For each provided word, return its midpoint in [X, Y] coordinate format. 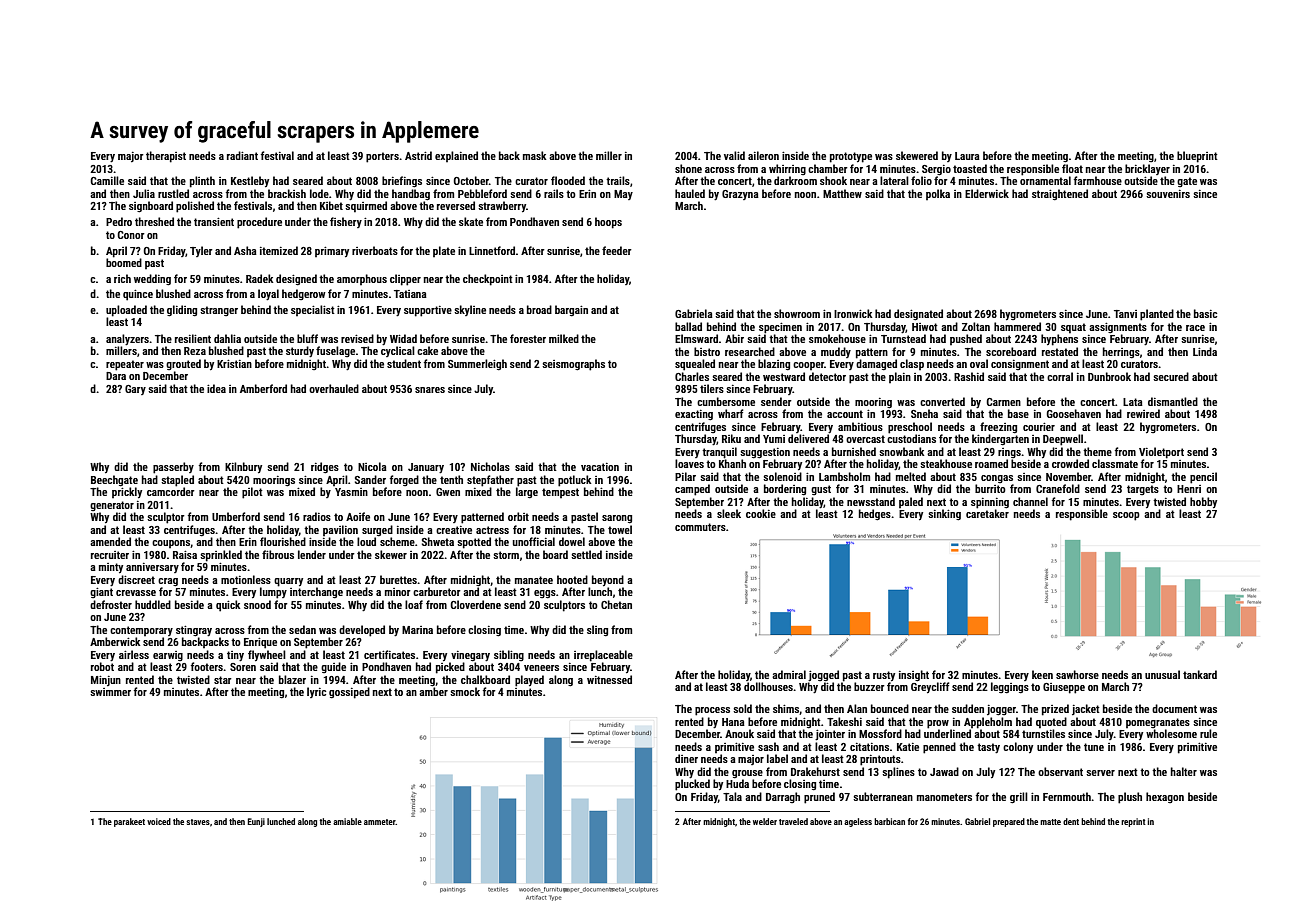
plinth [202, 182]
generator [112, 506]
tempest [560, 493]
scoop [1126, 516]
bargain [571, 311]
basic [1205, 313]
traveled [793, 821]
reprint [1133, 822]
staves [198, 822]
